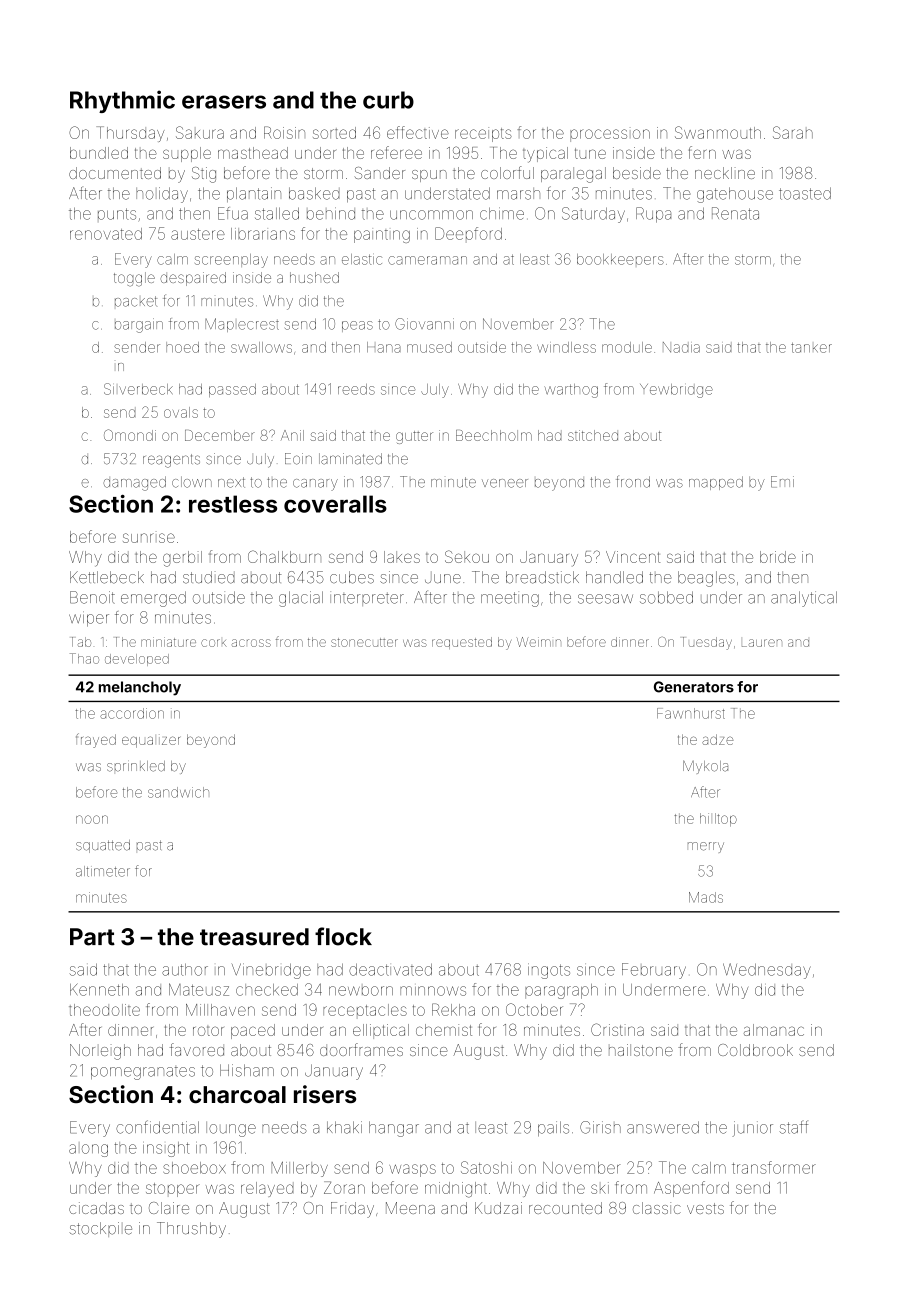 This screenshot has width=908, height=1316. Describe the element at coordinates (267, 1189) in the screenshot. I see `relayed` at that location.
